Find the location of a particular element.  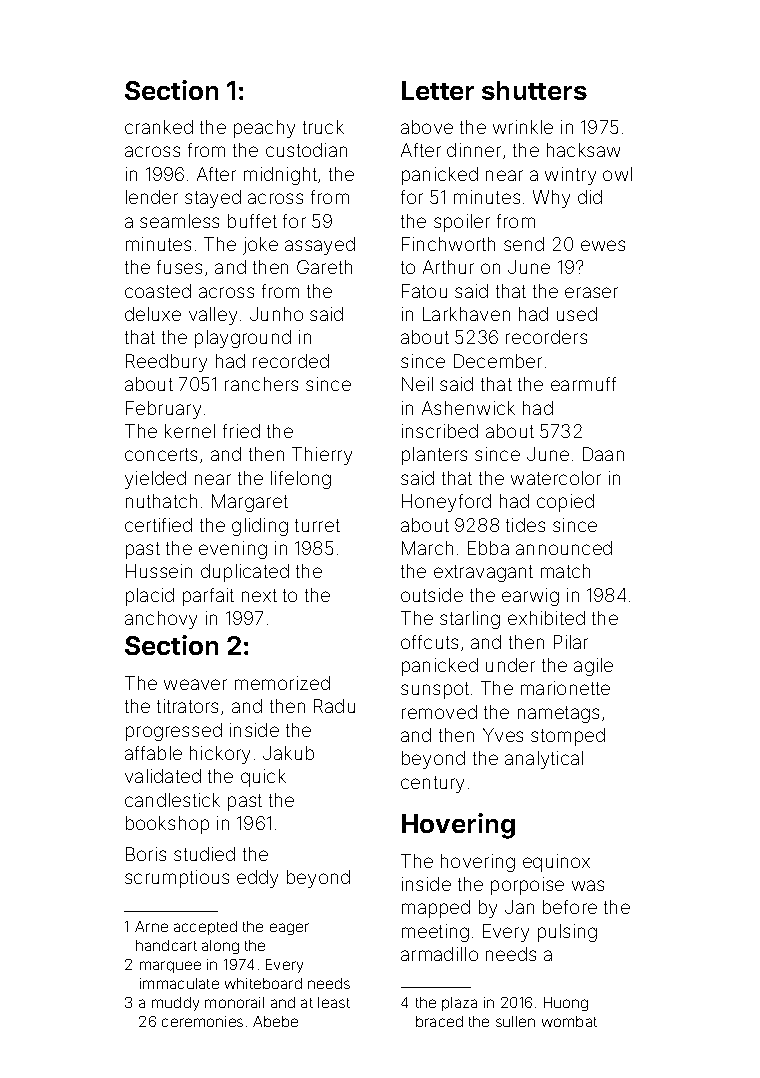

announced is located at coordinates (564, 548).
